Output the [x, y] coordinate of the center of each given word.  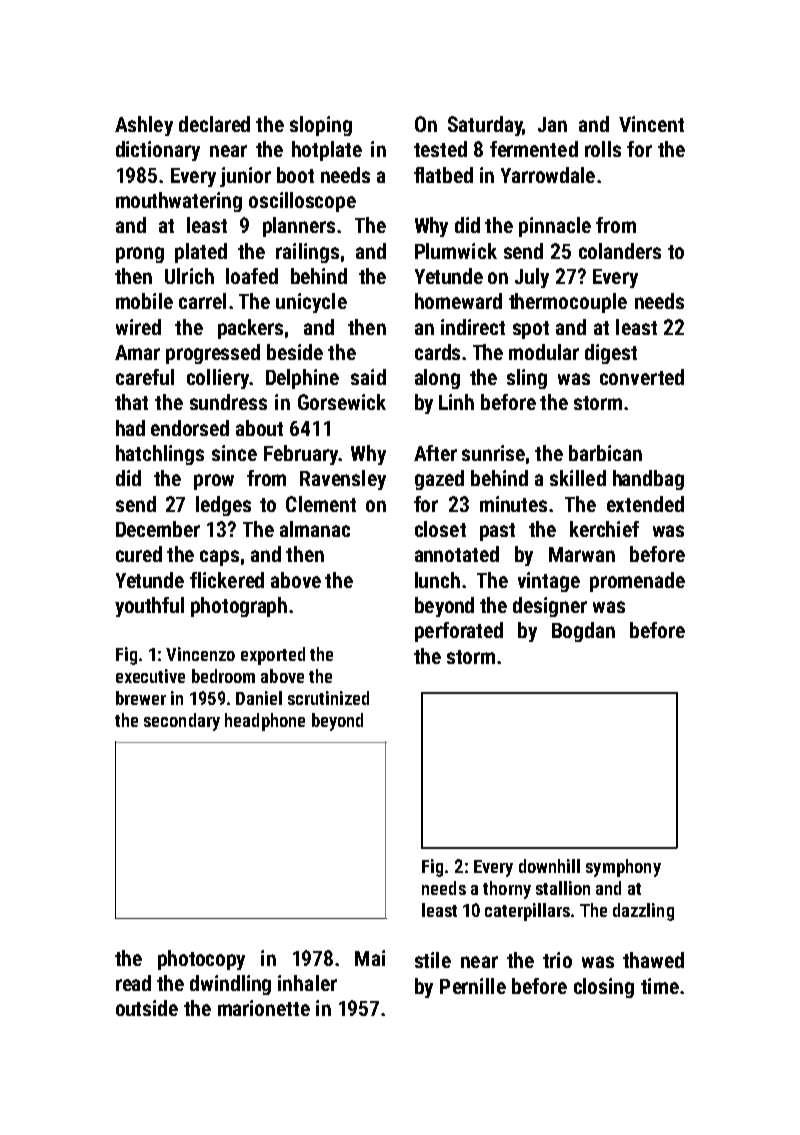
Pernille [473, 986]
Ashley [144, 126]
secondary [182, 722]
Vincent [651, 124]
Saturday [485, 126]
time [660, 986]
